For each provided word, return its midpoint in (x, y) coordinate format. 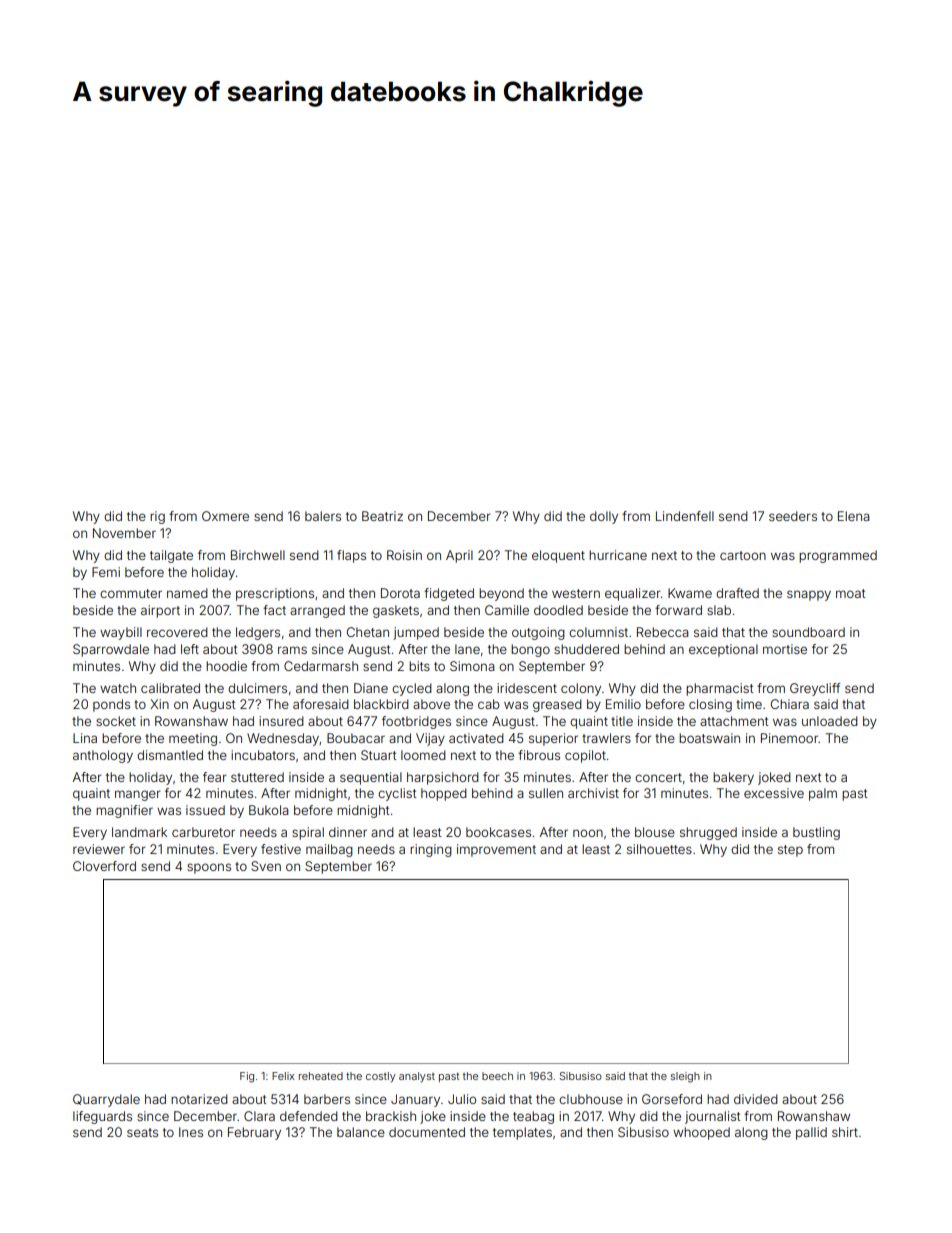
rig (157, 517)
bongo (530, 650)
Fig (247, 1077)
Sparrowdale (111, 650)
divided (756, 1099)
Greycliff (815, 689)
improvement (496, 850)
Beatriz (382, 516)
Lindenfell (685, 516)
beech (497, 1076)
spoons (209, 868)
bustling (816, 833)
